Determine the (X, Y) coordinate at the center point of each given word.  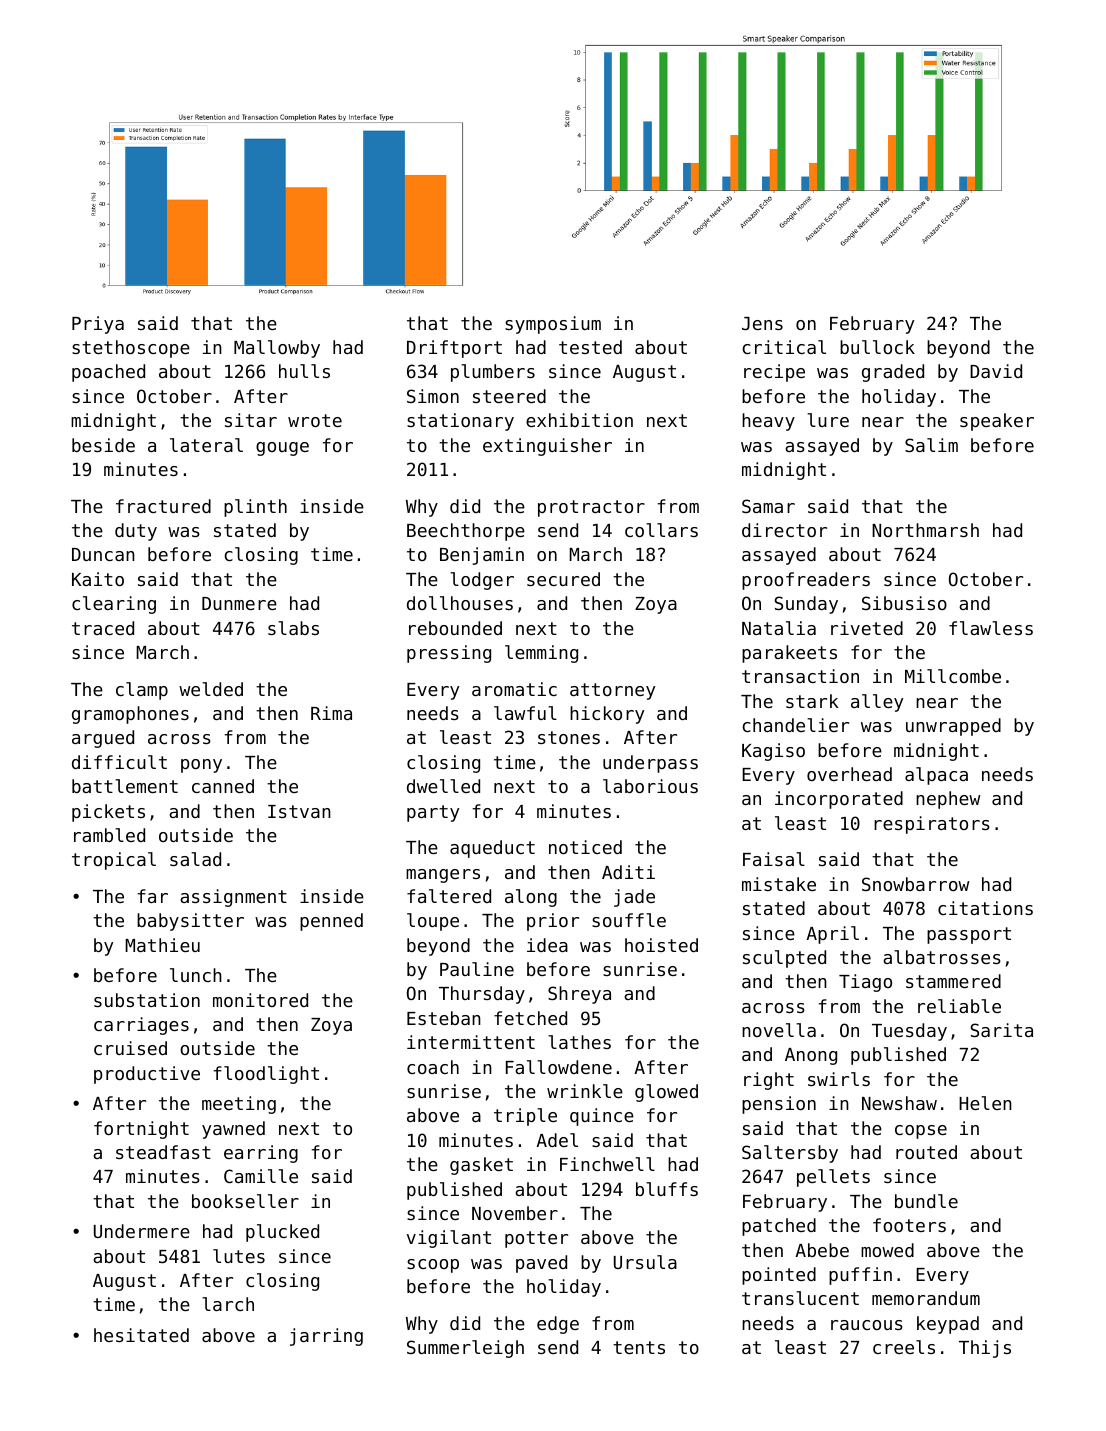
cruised (130, 1048)
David (996, 371)
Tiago (865, 983)
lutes (239, 1256)
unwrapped (953, 727)
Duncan (103, 554)
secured (563, 579)
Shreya (579, 995)
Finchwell (607, 1164)
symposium (553, 325)
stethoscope (131, 349)
